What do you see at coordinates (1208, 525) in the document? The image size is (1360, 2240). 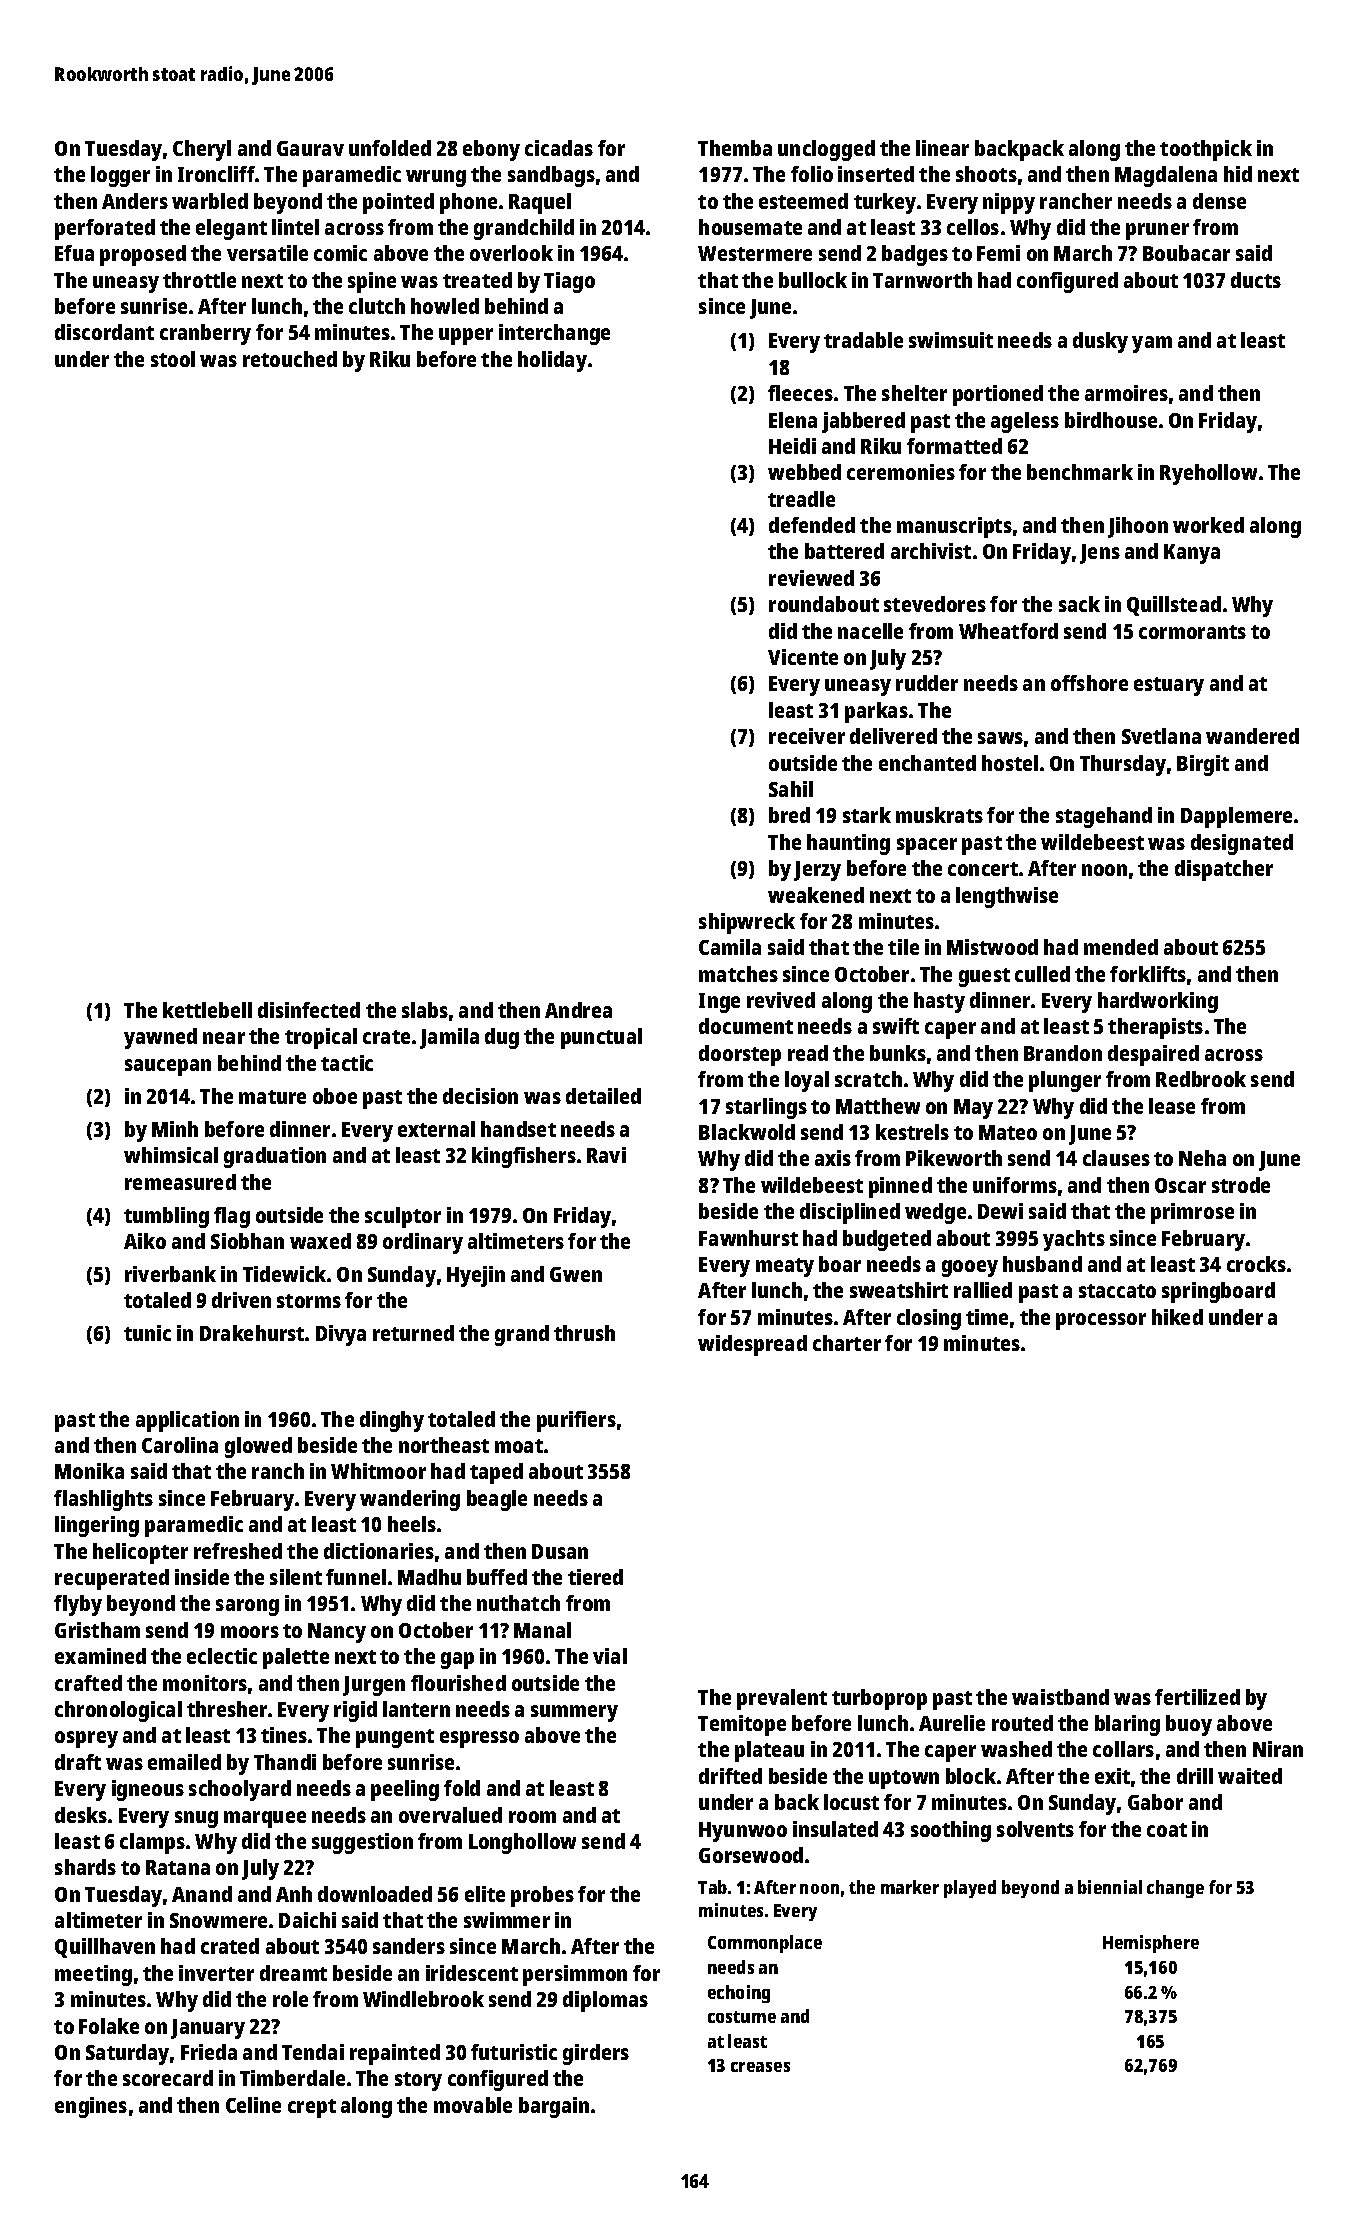 I see `worked` at bounding box center [1208, 525].
